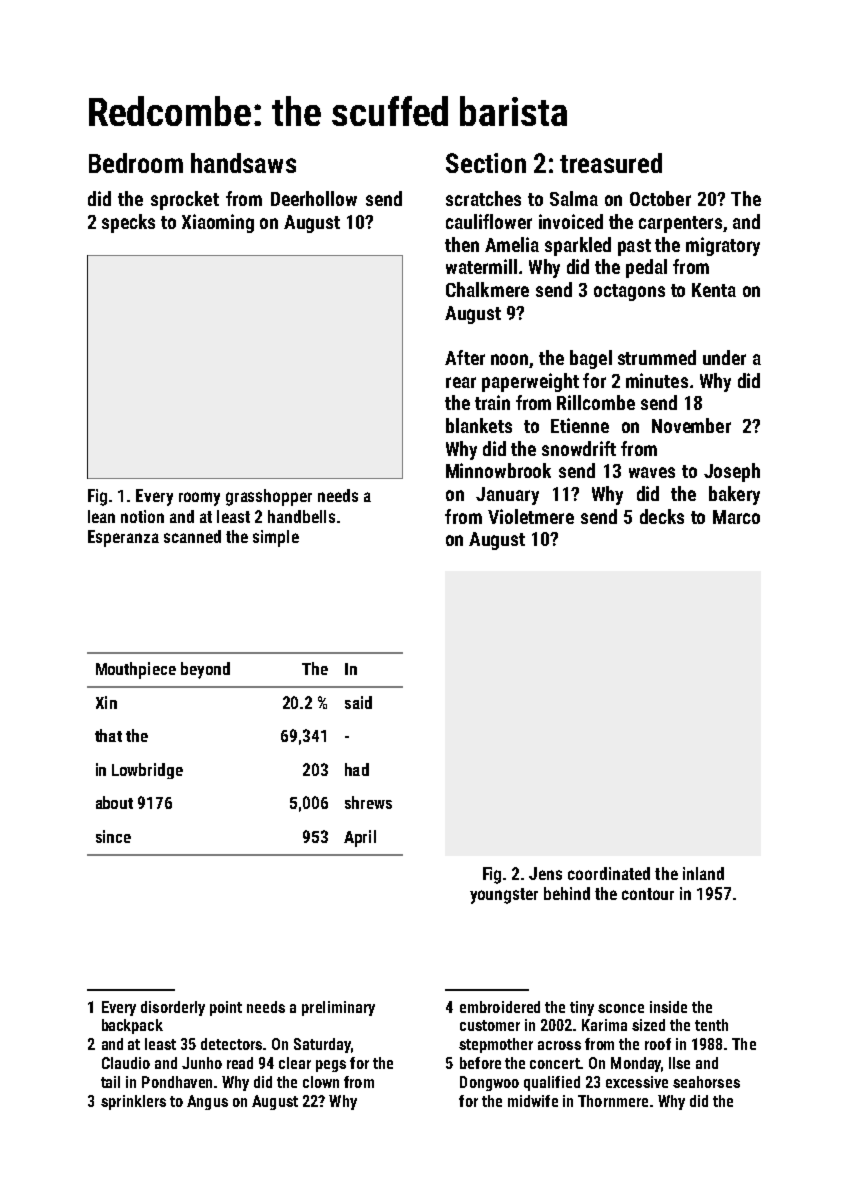 Image resolution: width=848 pixels, height=1203 pixels. What do you see at coordinates (703, 873) in the screenshot?
I see `inland` at bounding box center [703, 873].
